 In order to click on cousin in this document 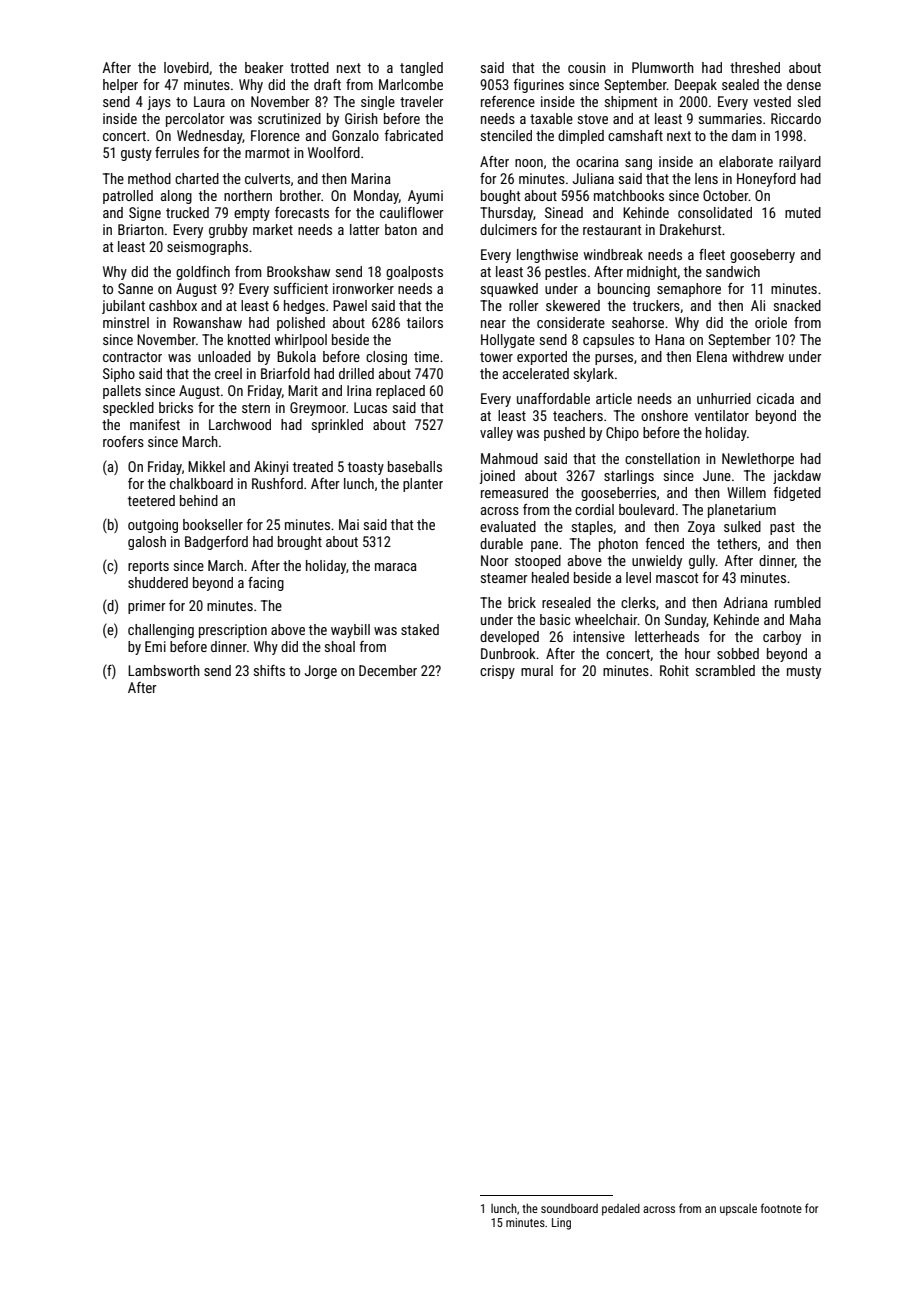, I will do `click(587, 67)`.
